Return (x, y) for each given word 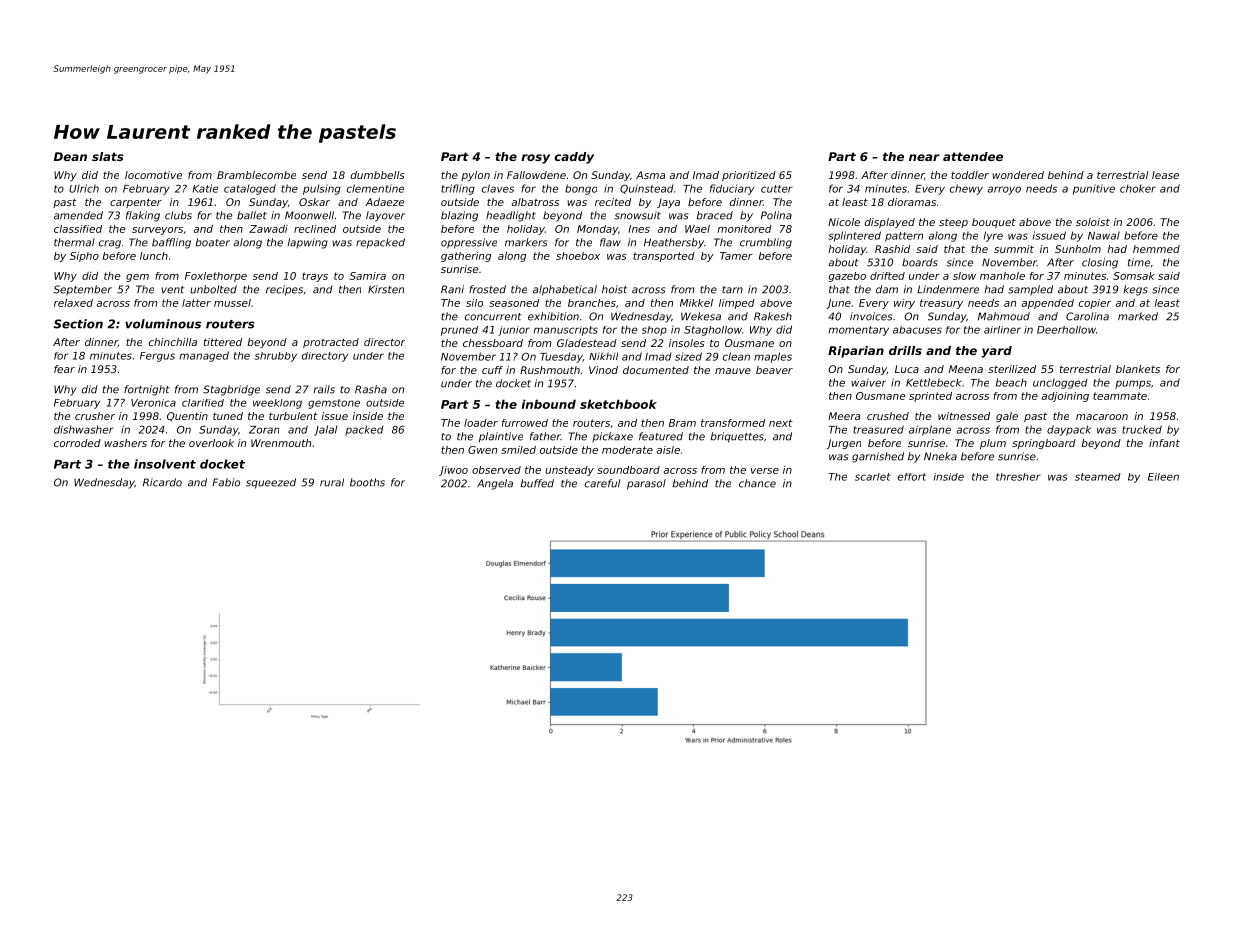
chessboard (493, 343)
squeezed (271, 483)
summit (1014, 249)
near (924, 157)
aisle (668, 450)
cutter (777, 189)
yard (996, 352)
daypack (1069, 430)
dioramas (912, 202)
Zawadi (268, 229)
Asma (650, 175)
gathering (466, 257)
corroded (77, 443)
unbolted (213, 289)
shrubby (276, 357)
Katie (205, 188)
